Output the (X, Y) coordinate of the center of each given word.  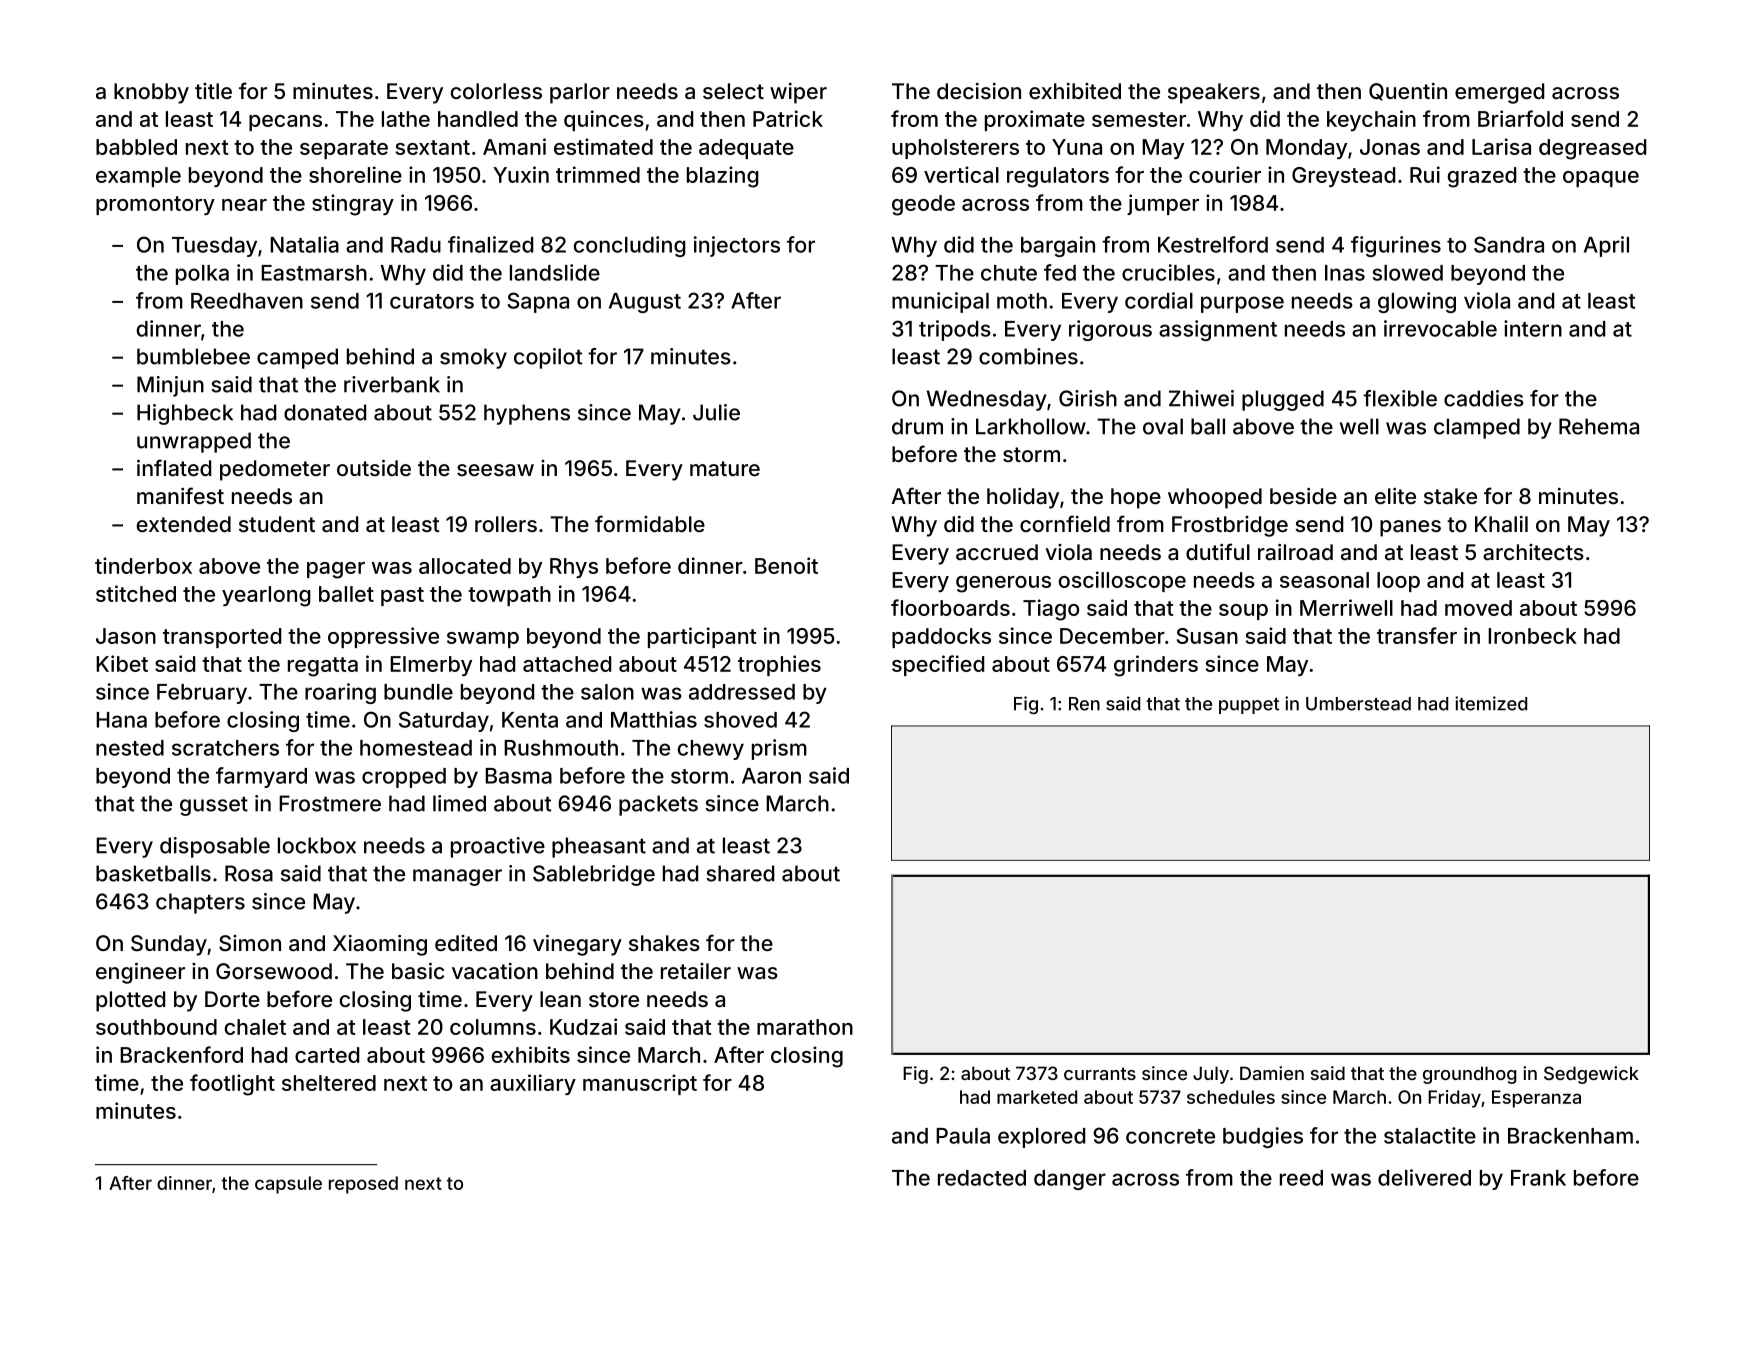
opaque (1601, 179)
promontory (155, 205)
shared (740, 873)
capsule (288, 1185)
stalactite (1430, 1135)
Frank (1538, 1178)
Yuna (1077, 147)
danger (1070, 1180)
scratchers (225, 748)
